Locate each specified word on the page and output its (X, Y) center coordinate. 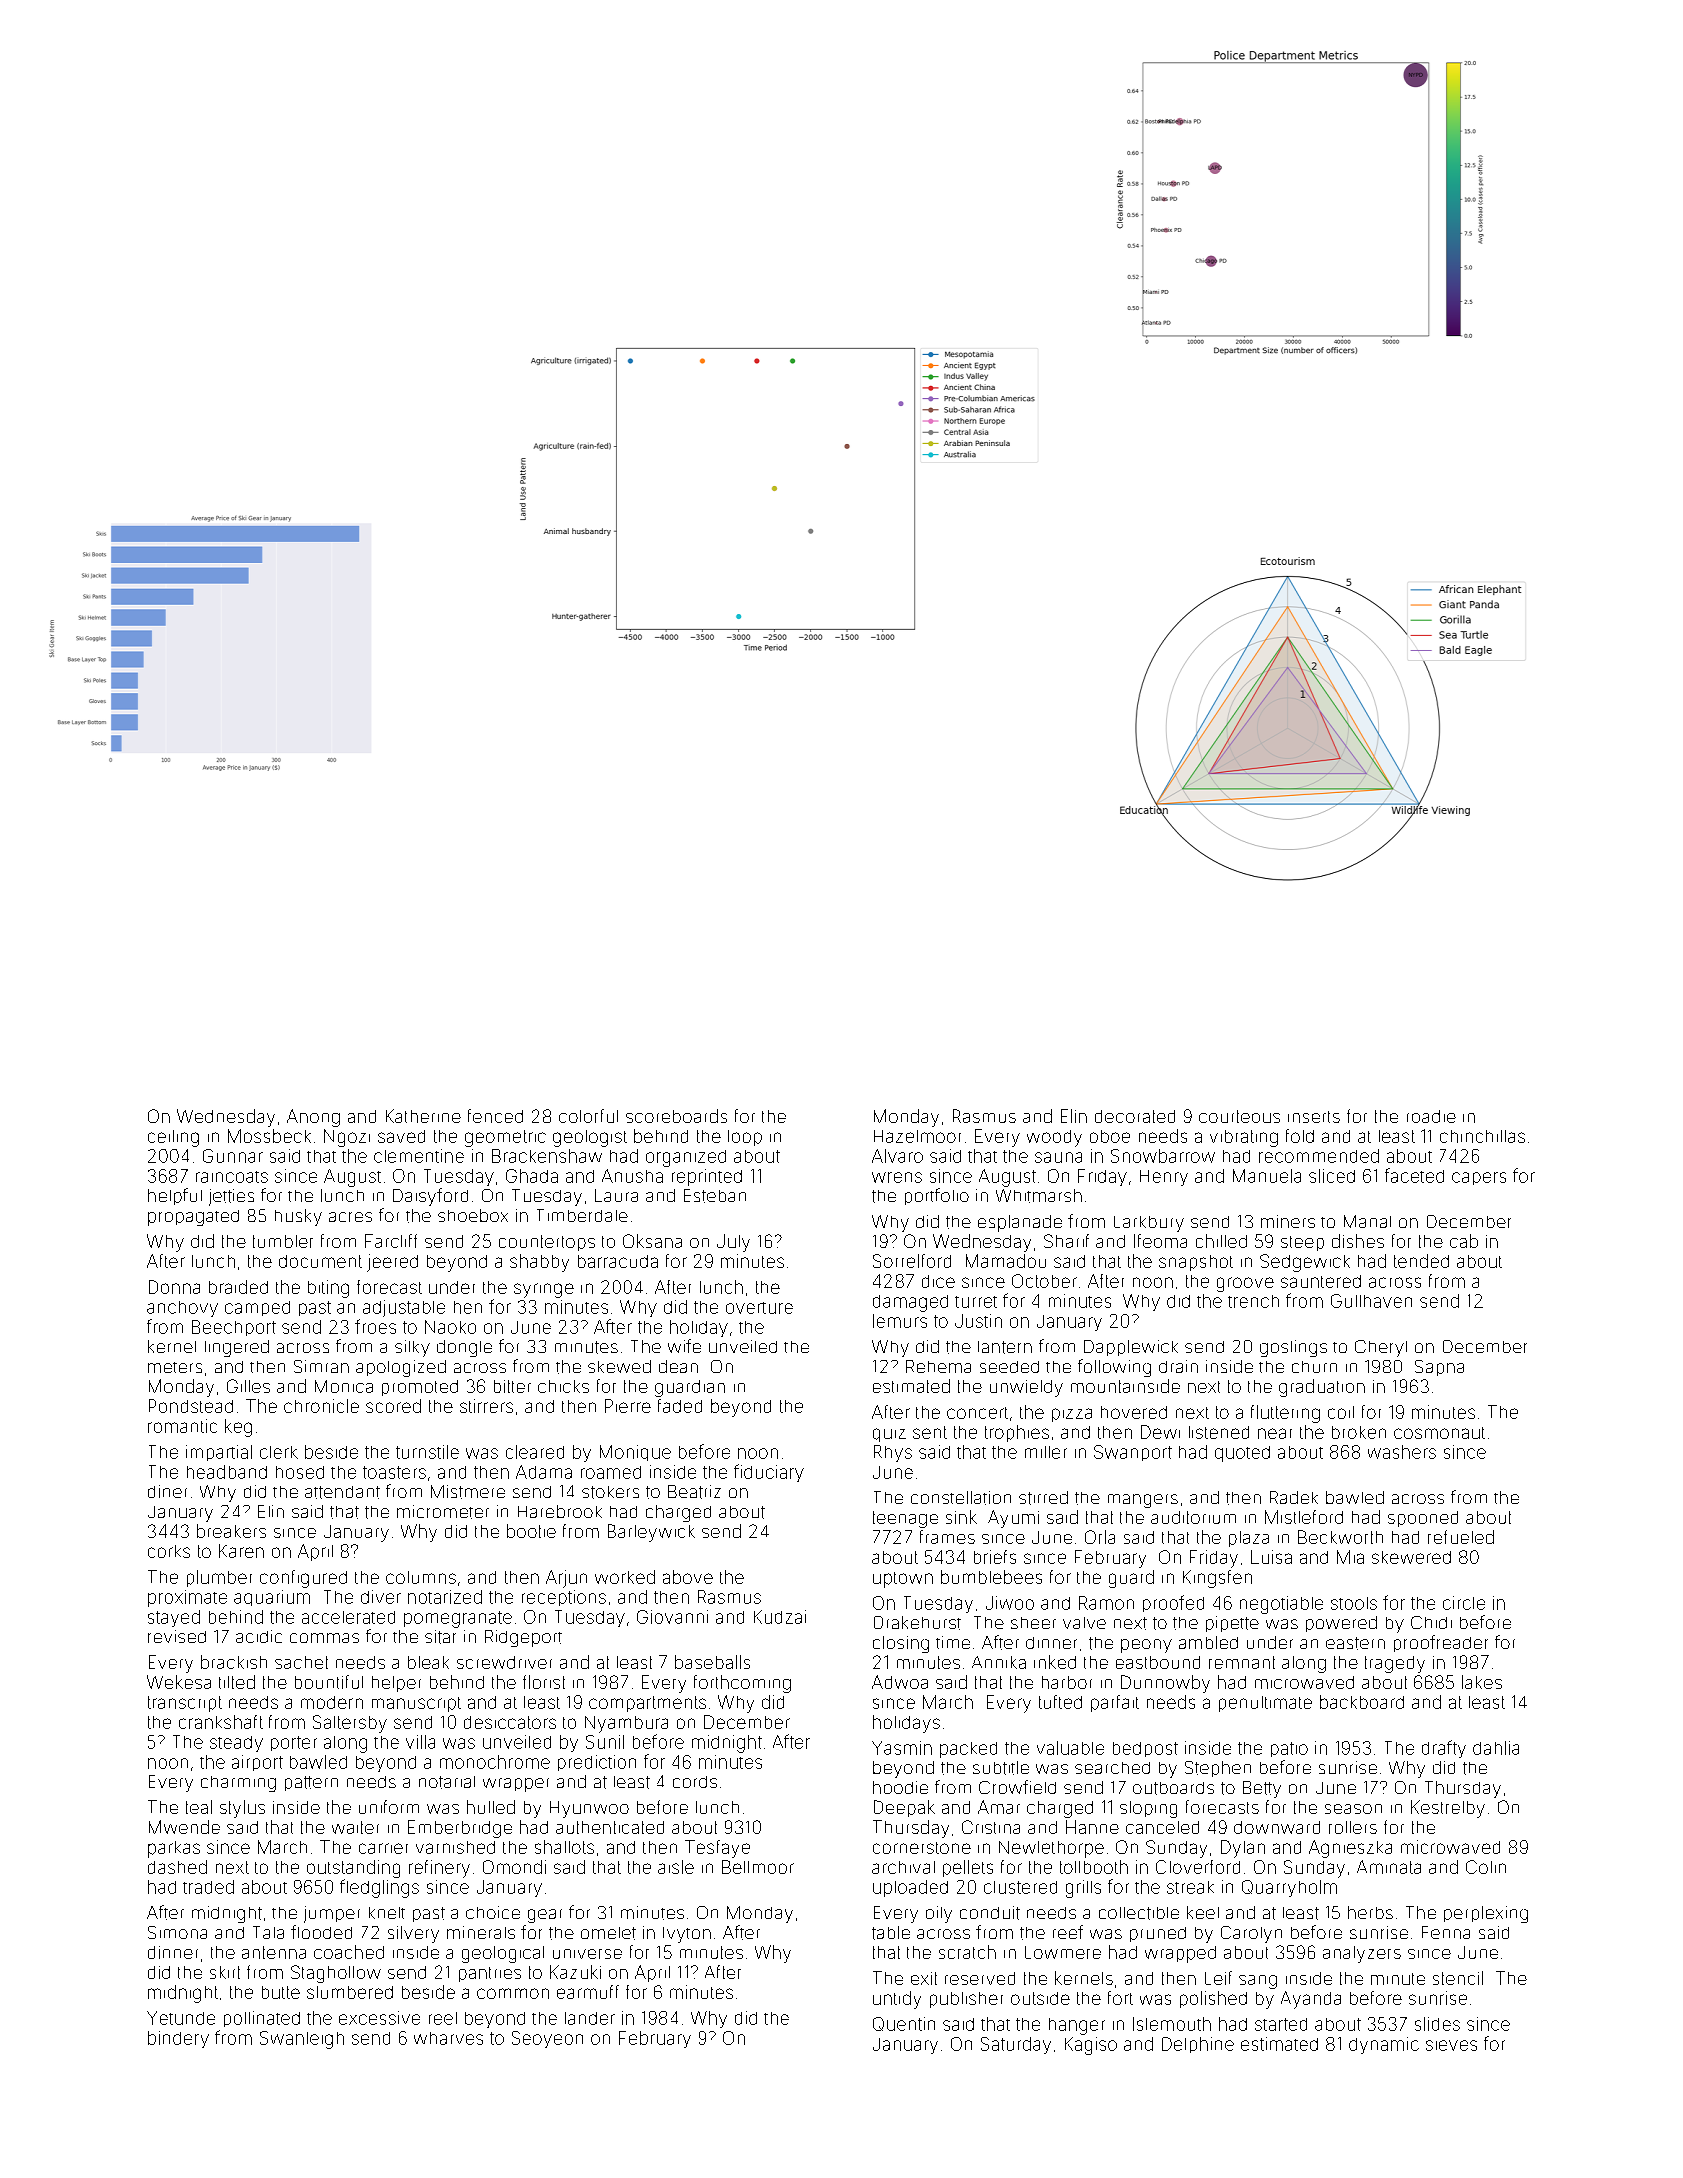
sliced (1332, 1176)
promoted (420, 1388)
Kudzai (780, 1617)
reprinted (707, 1177)
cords (695, 1782)
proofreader (1441, 1643)
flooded (321, 1932)
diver (381, 1597)
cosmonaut (1439, 1433)
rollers (1353, 1827)
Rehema (938, 1366)
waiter (355, 1827)
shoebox (473, 1215)
